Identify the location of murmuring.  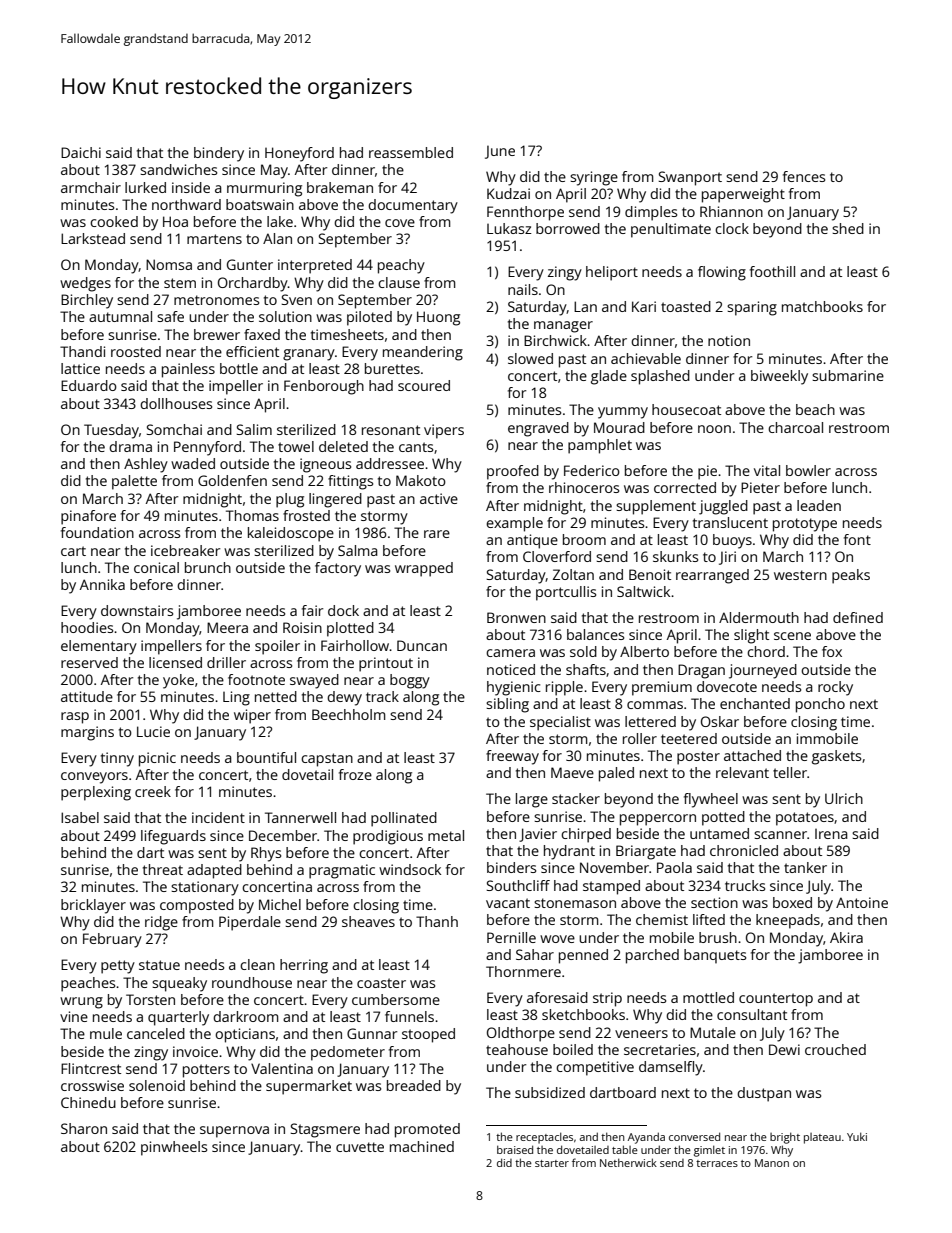
(264, 189).
